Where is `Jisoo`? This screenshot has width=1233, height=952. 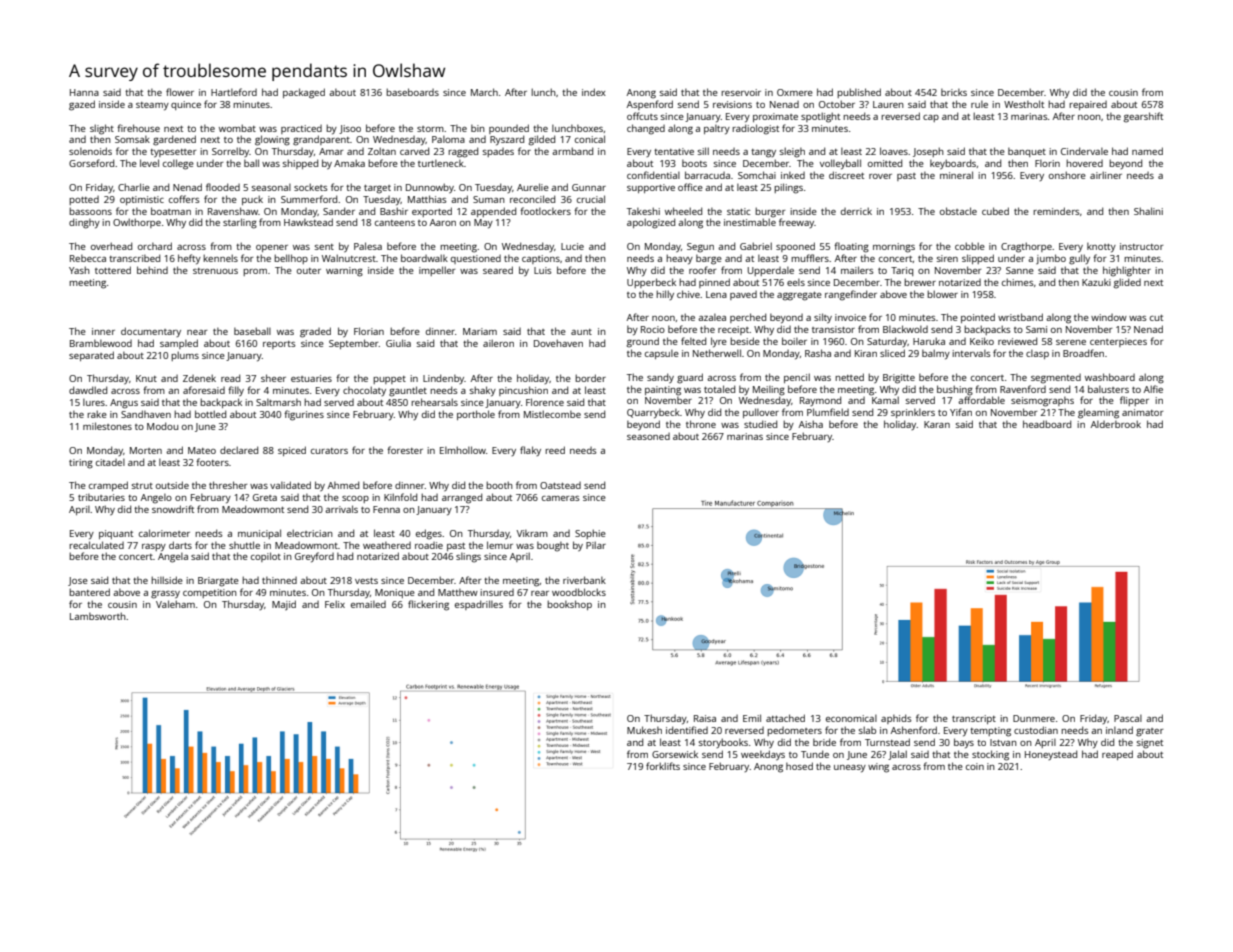
Jisoo is located at coordinates (350, 129).
